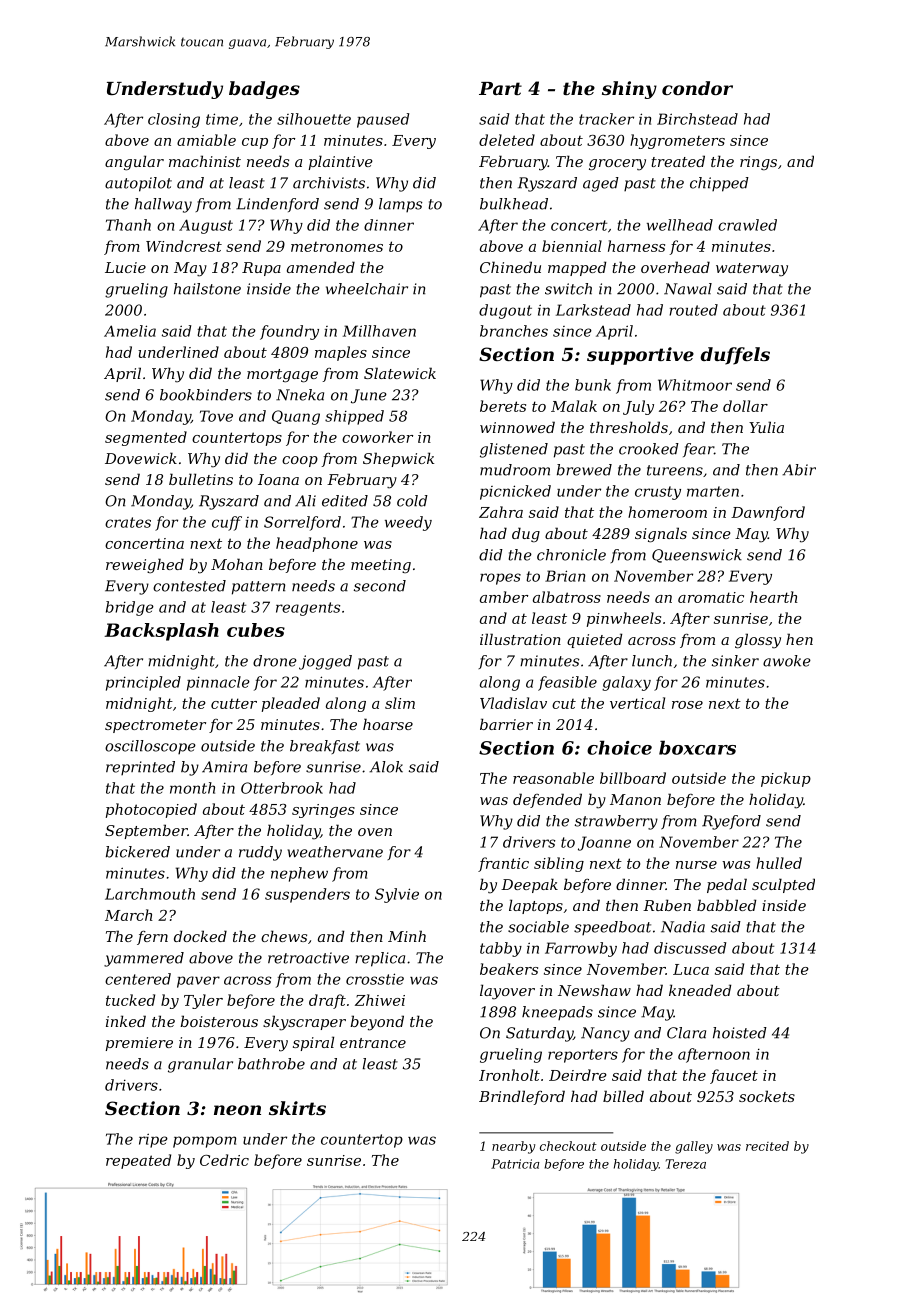 The height and width of the document is (1314, 924). I want to click on coworker, so click(377, 437).
